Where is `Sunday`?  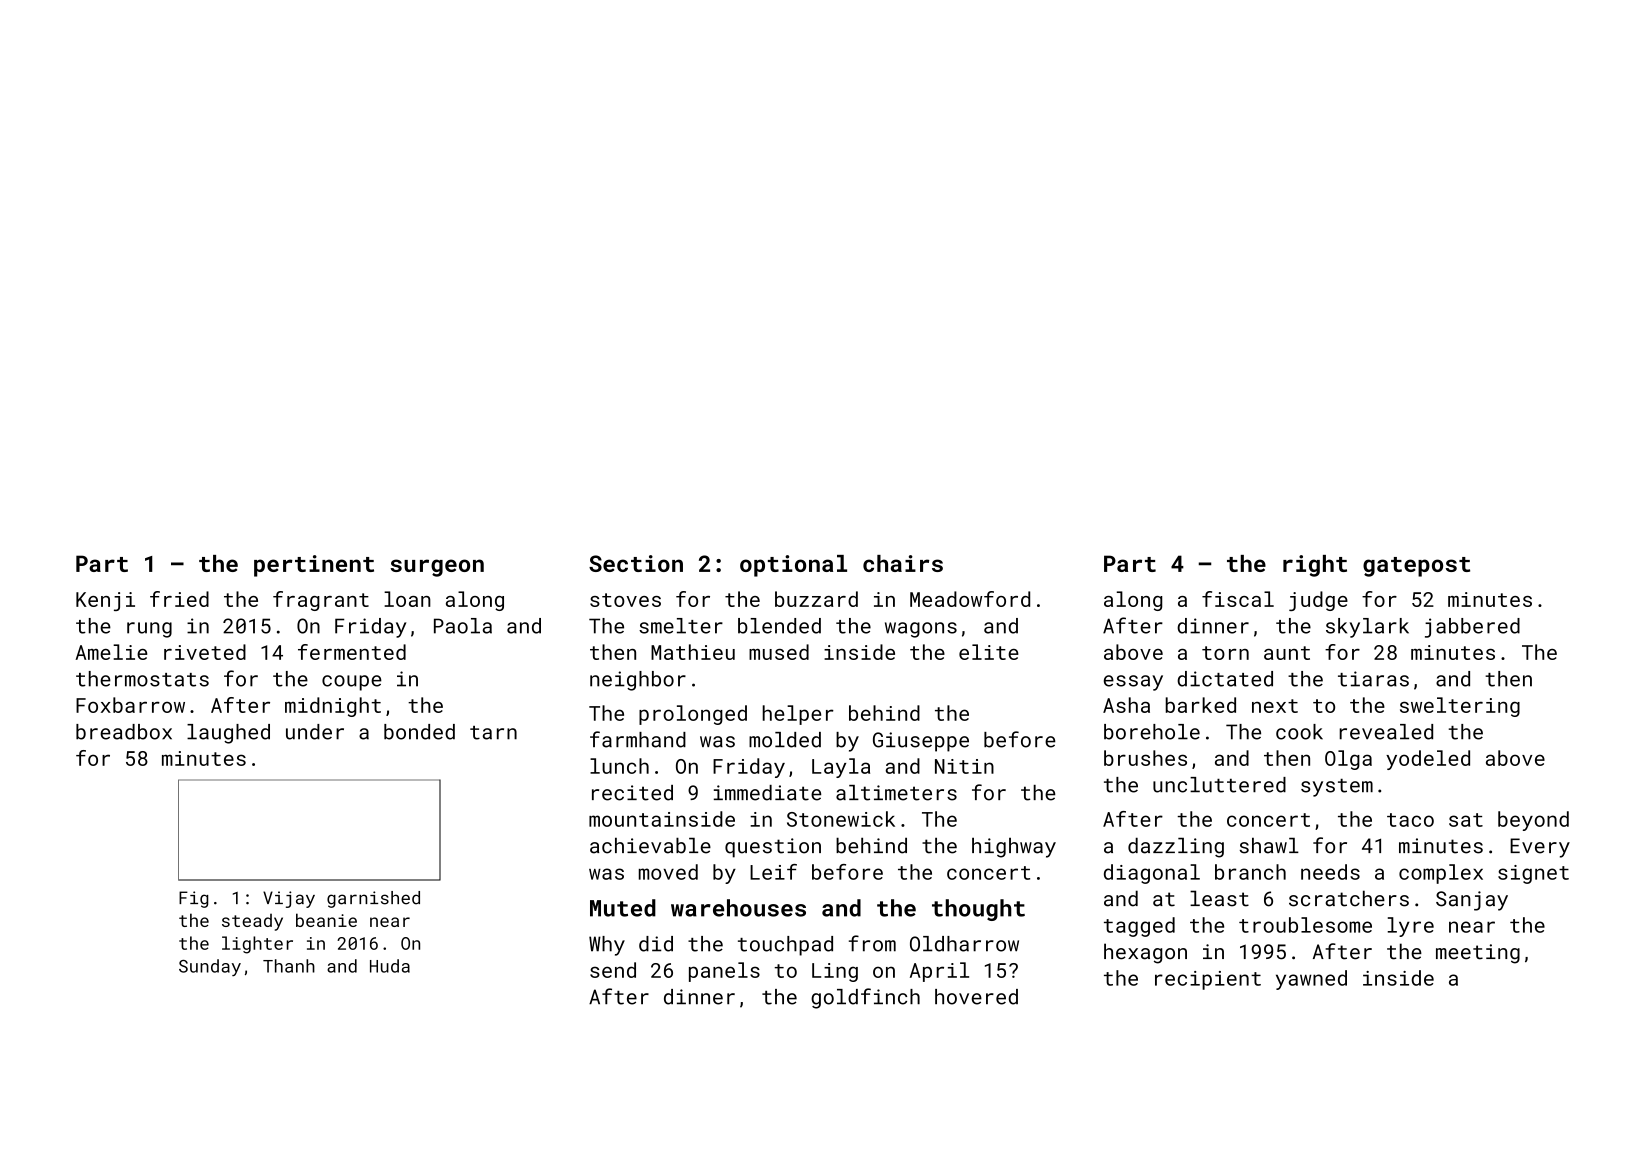 Sunday is located at coordinates (210, 967).
